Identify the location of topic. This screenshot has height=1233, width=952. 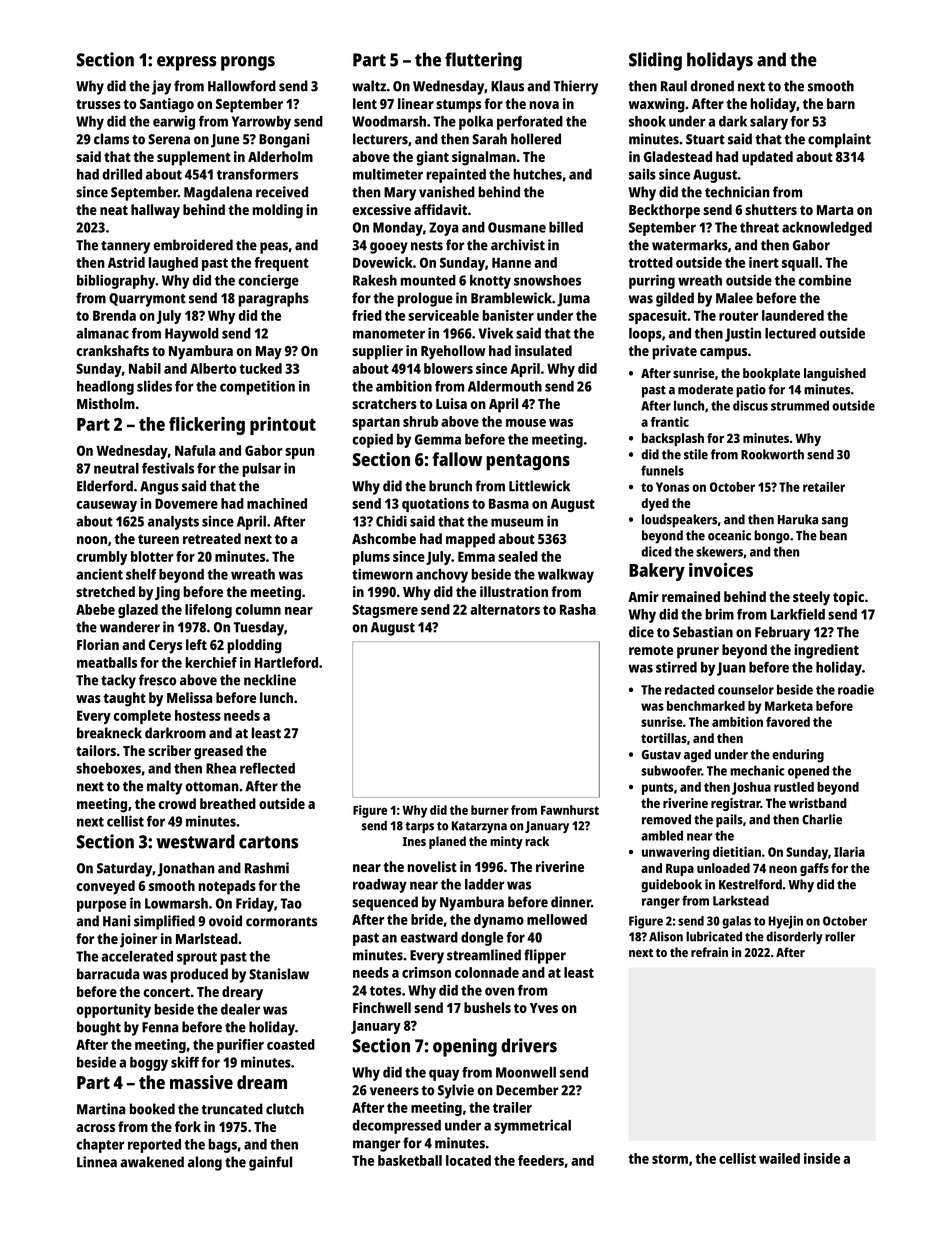
(848, 598).
